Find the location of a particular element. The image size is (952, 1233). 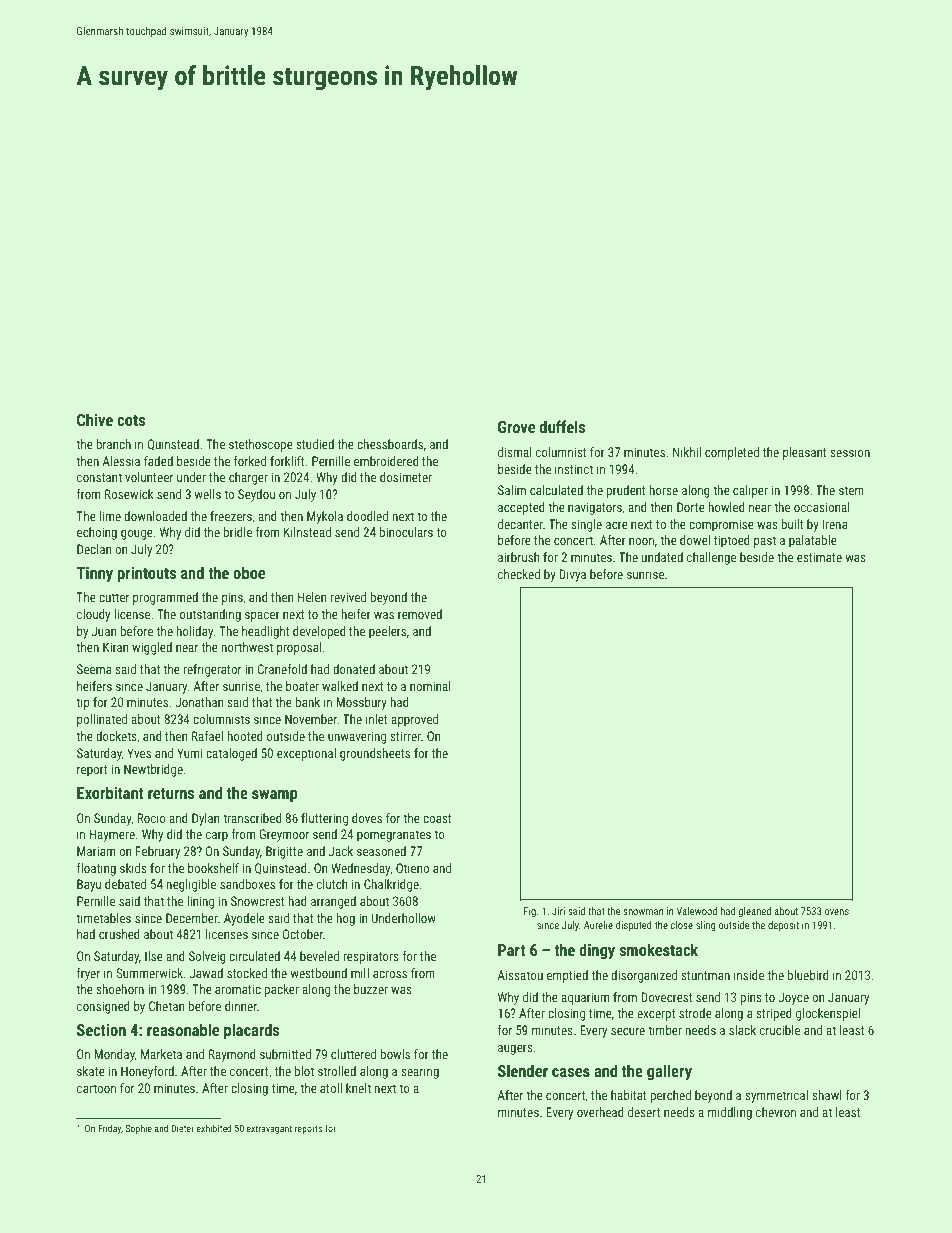

session is located at coordinates (850, 452).
